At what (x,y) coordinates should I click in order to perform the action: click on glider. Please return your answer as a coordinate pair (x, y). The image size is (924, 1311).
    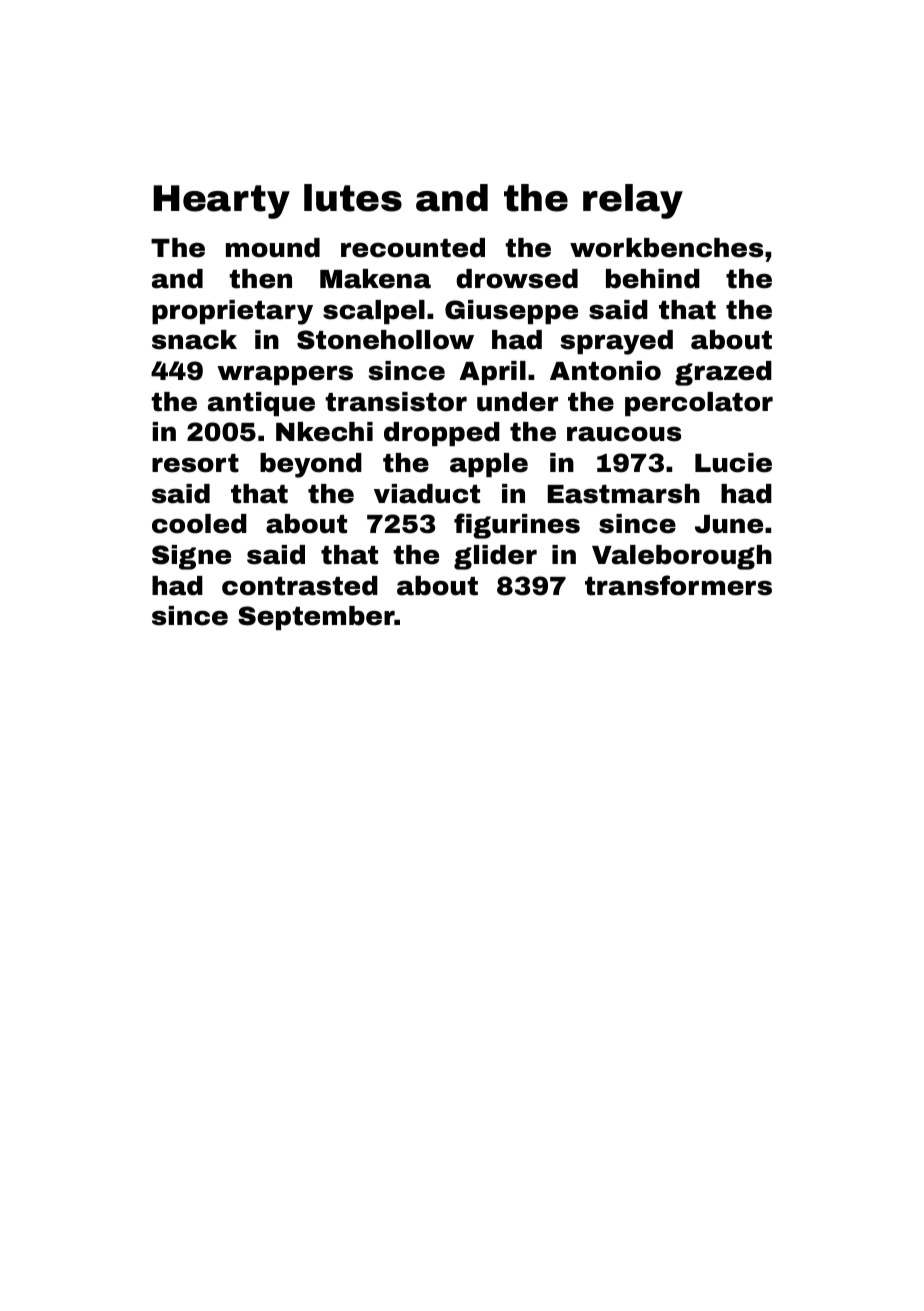
    Looking at the image, I should click on (495, 557).
